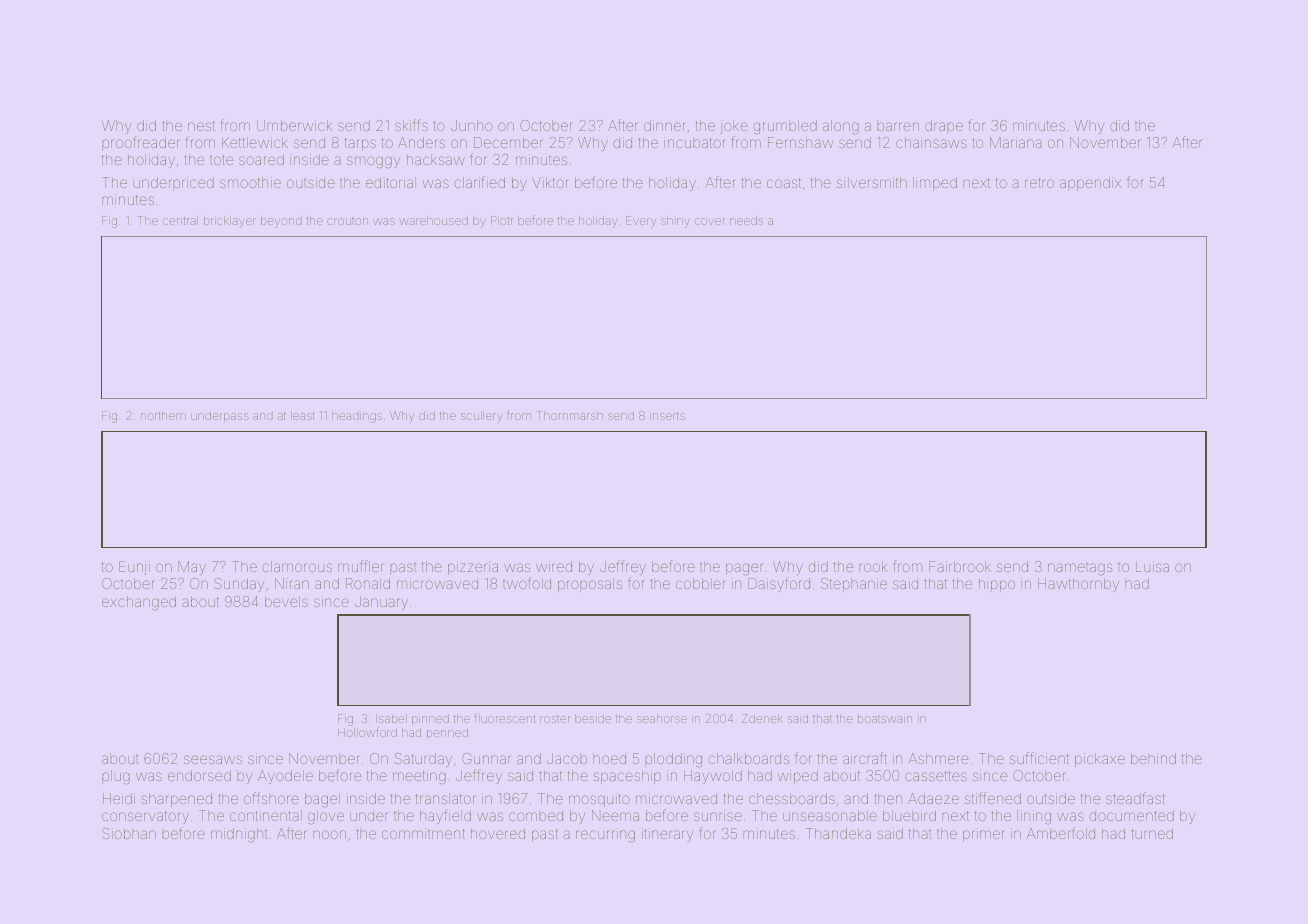 This screenshot has width=1308, height=924. I want to click on Hollowford, so click(367, 732).
